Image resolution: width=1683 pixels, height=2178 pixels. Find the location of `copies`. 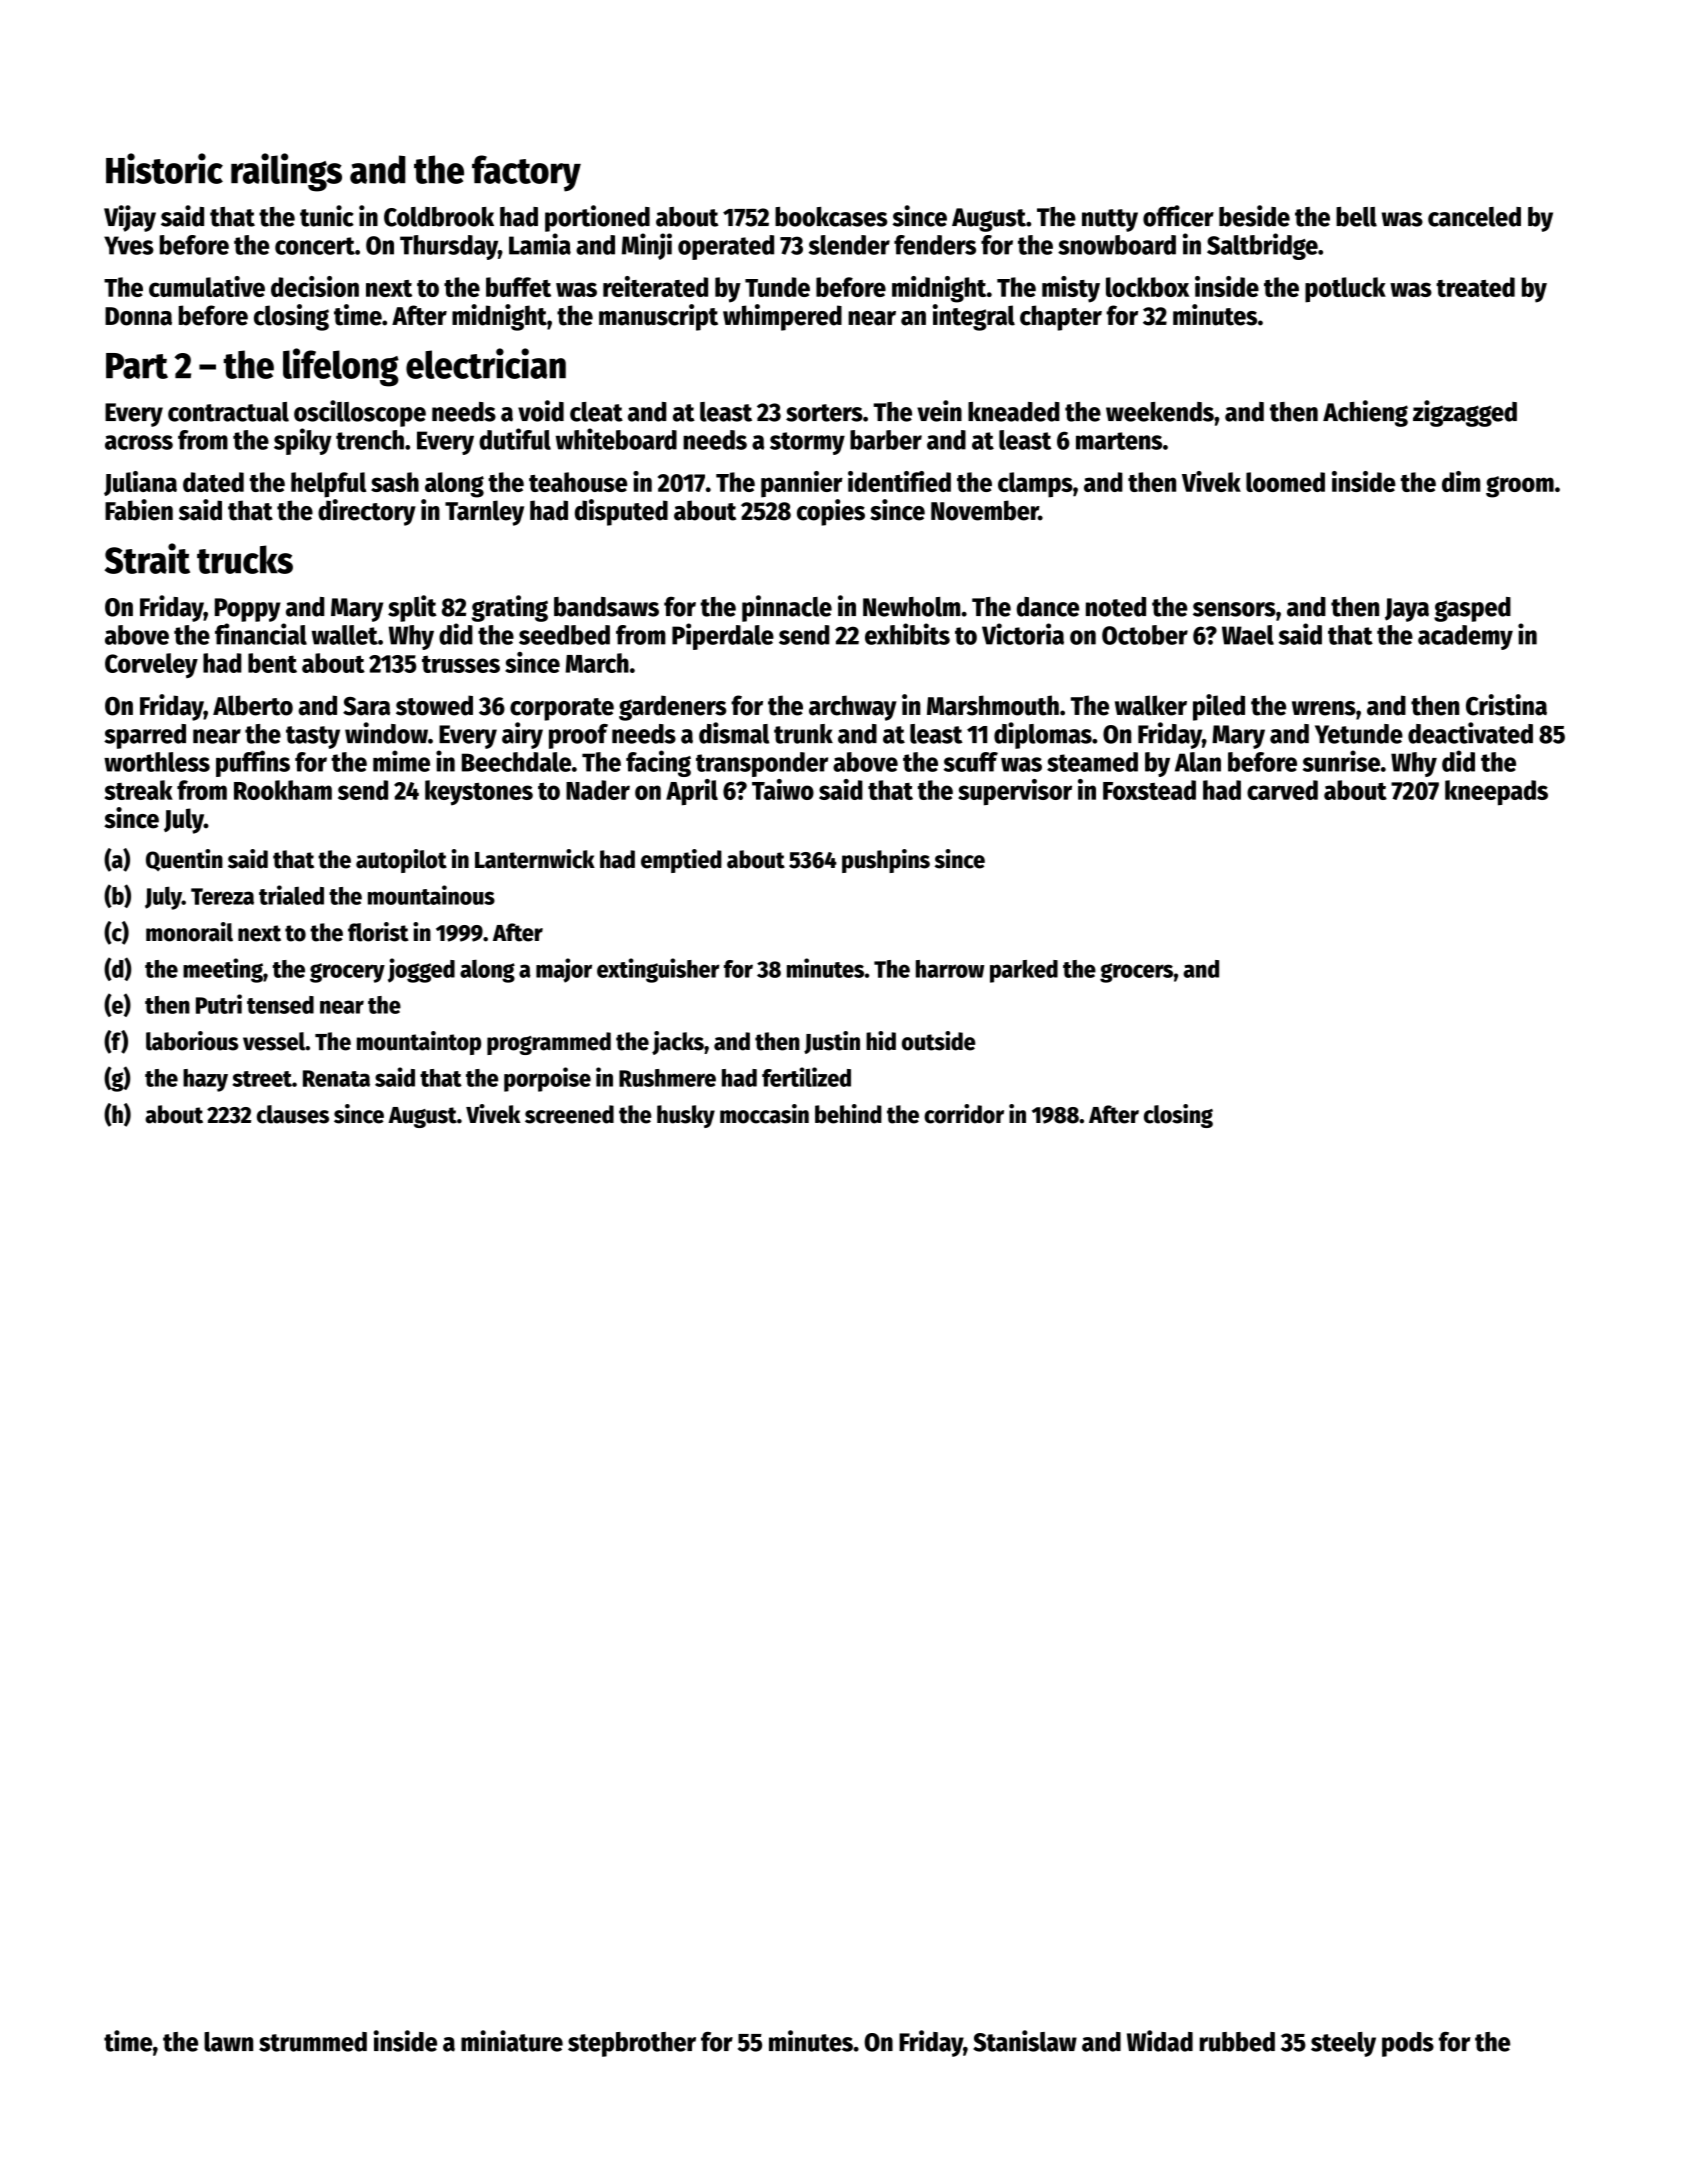

copies is located at coordinates (831, 512).
